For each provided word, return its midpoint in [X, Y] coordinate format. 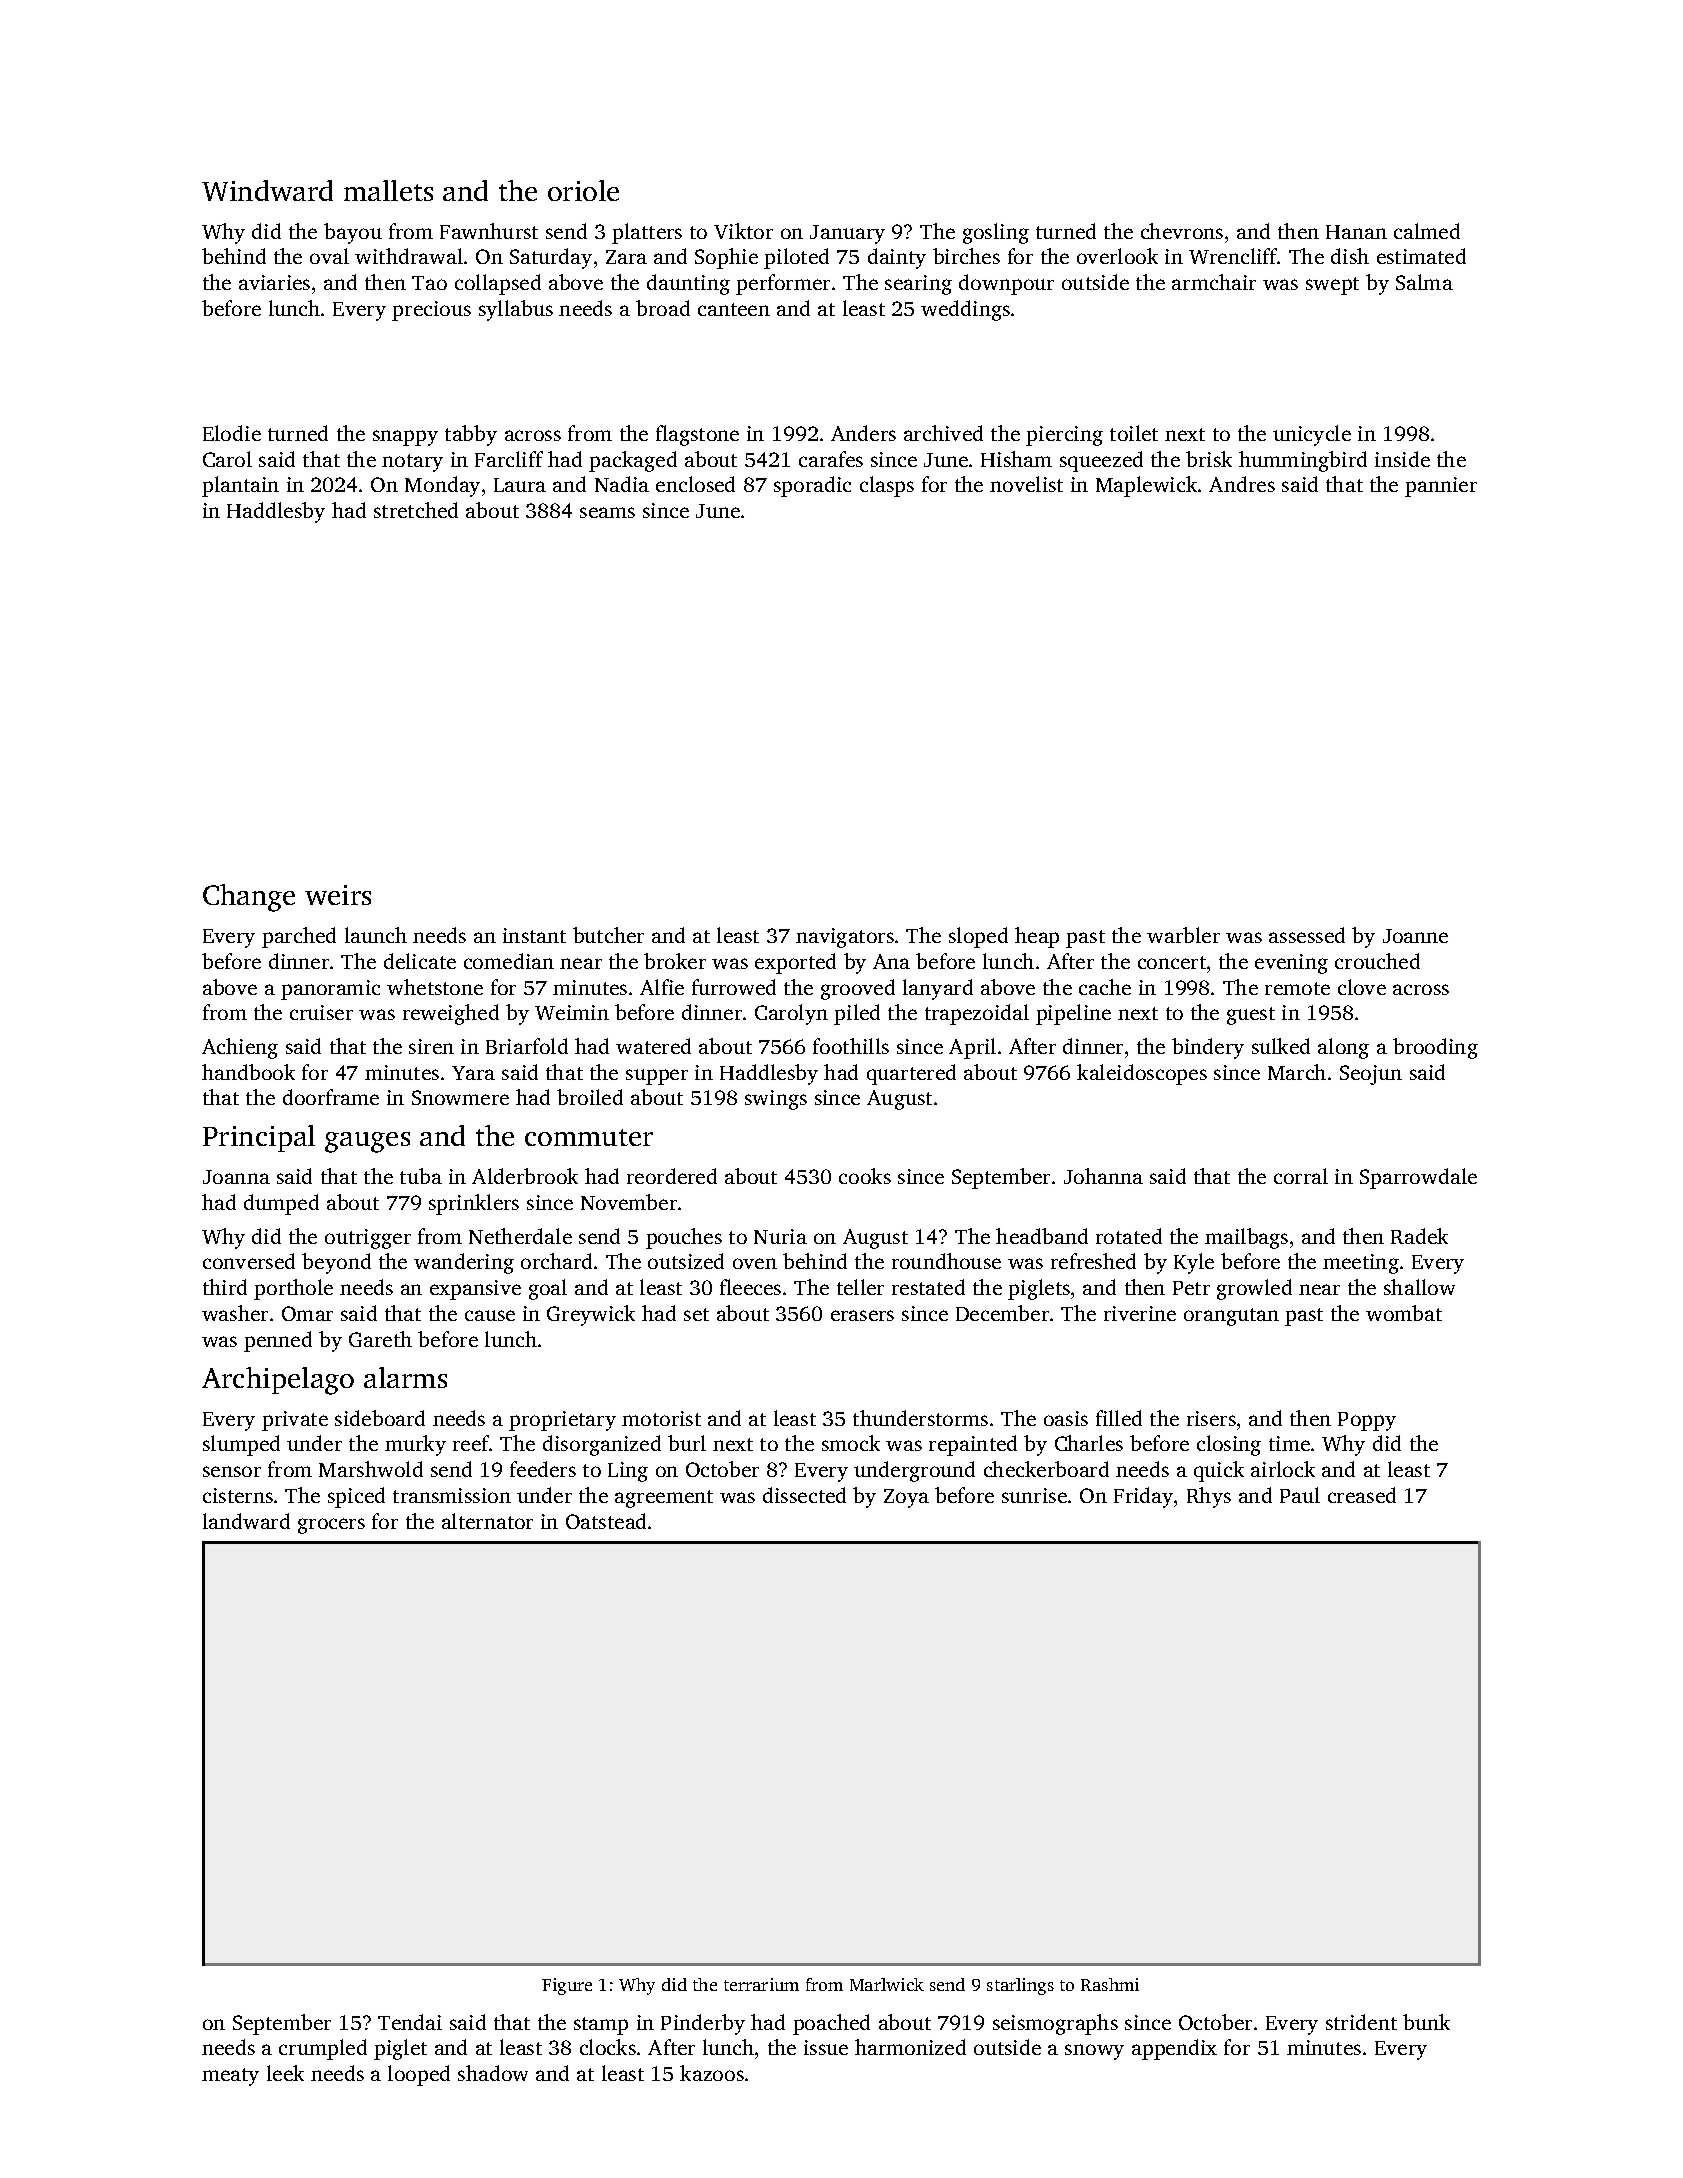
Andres [1242, 484]
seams [607, 512]
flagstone [697, 435]
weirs [338, 895]
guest [1251, 1016]
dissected [804, 1495]
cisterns [238, 1495]
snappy [405, 438]
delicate [420, 961]
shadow [493, 2073]
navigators [845, 938]
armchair [1214, 282]
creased [1362, 1495]
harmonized [910, 2047]
